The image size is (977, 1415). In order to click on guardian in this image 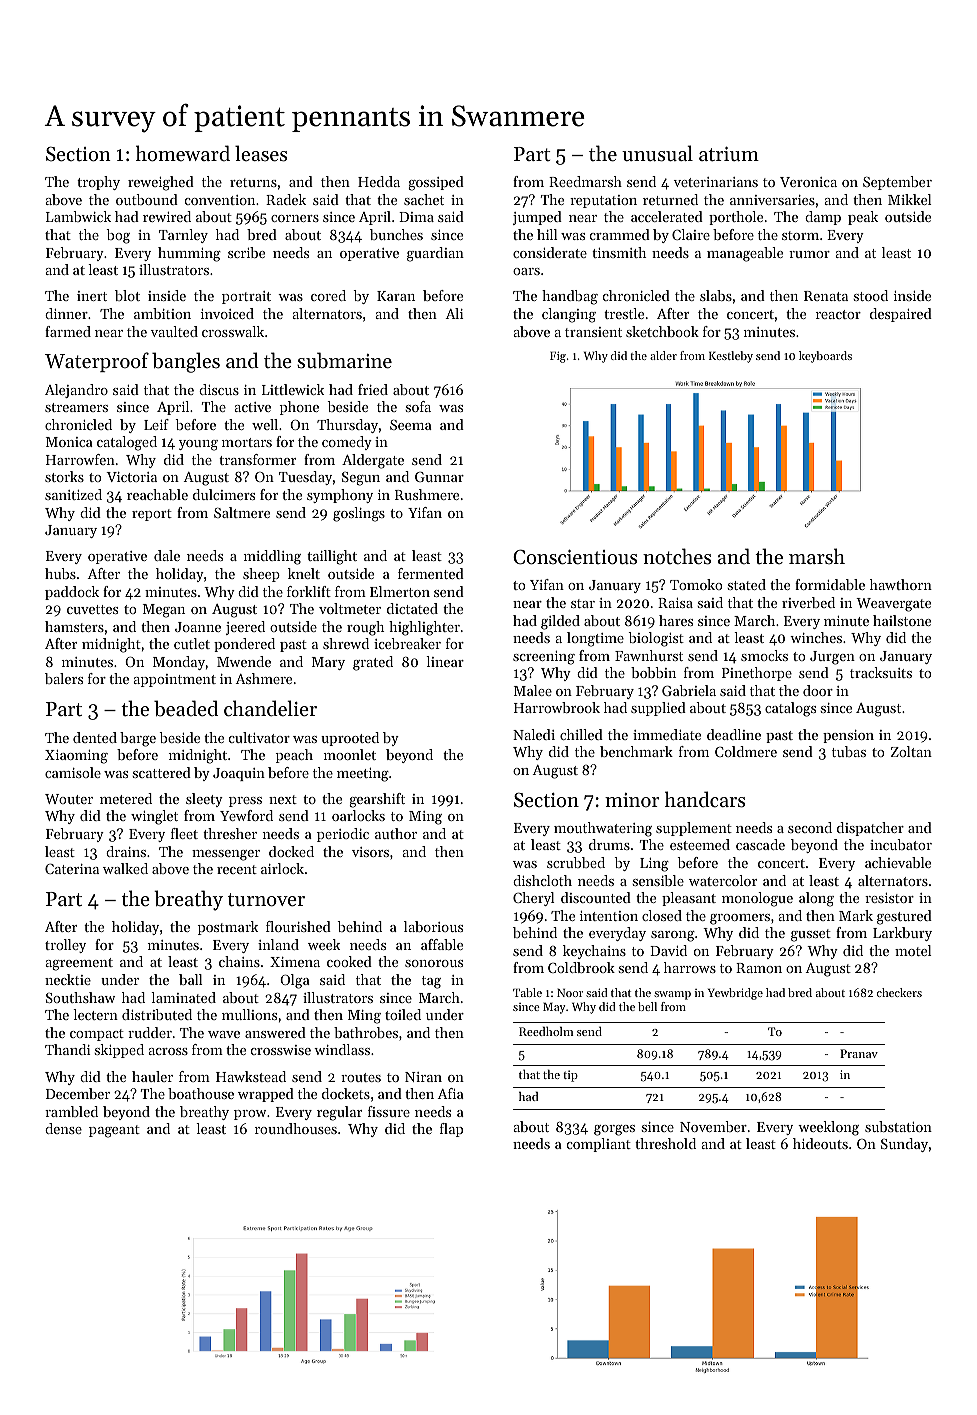, I will do `click(435, 254)`.
